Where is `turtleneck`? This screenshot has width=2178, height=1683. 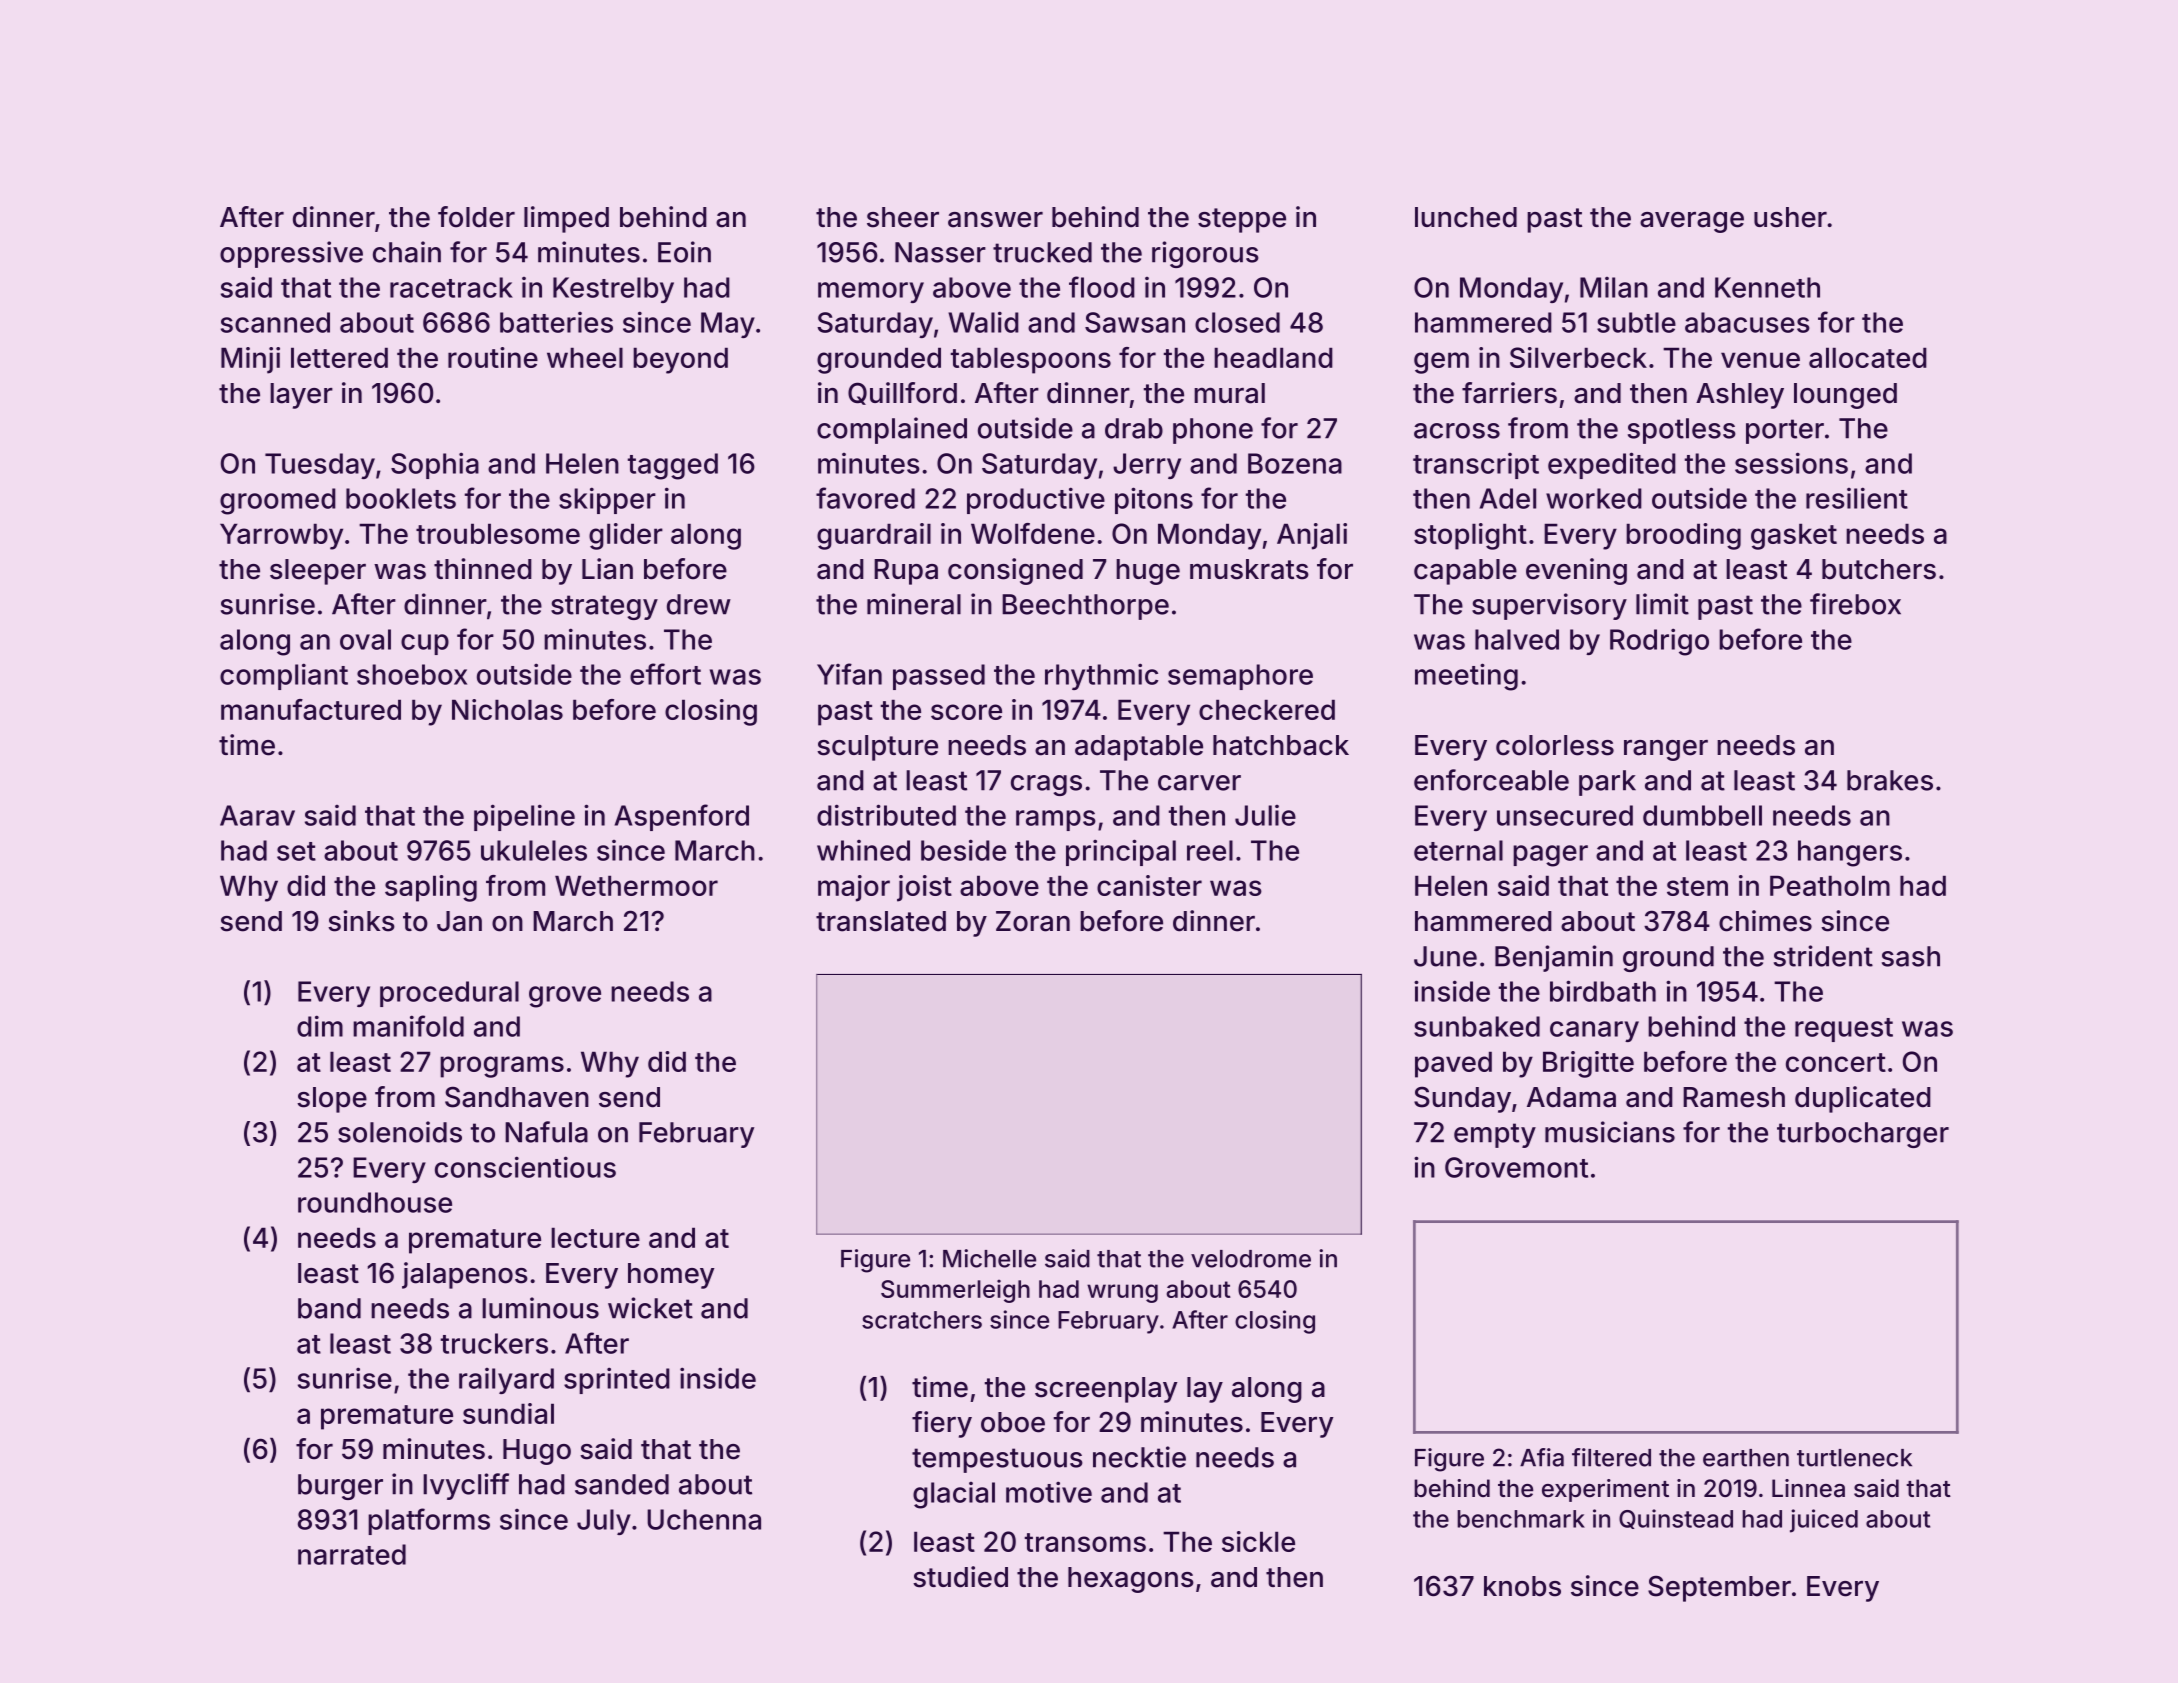 turtleneck is located at coordinates (1854, 1458).
